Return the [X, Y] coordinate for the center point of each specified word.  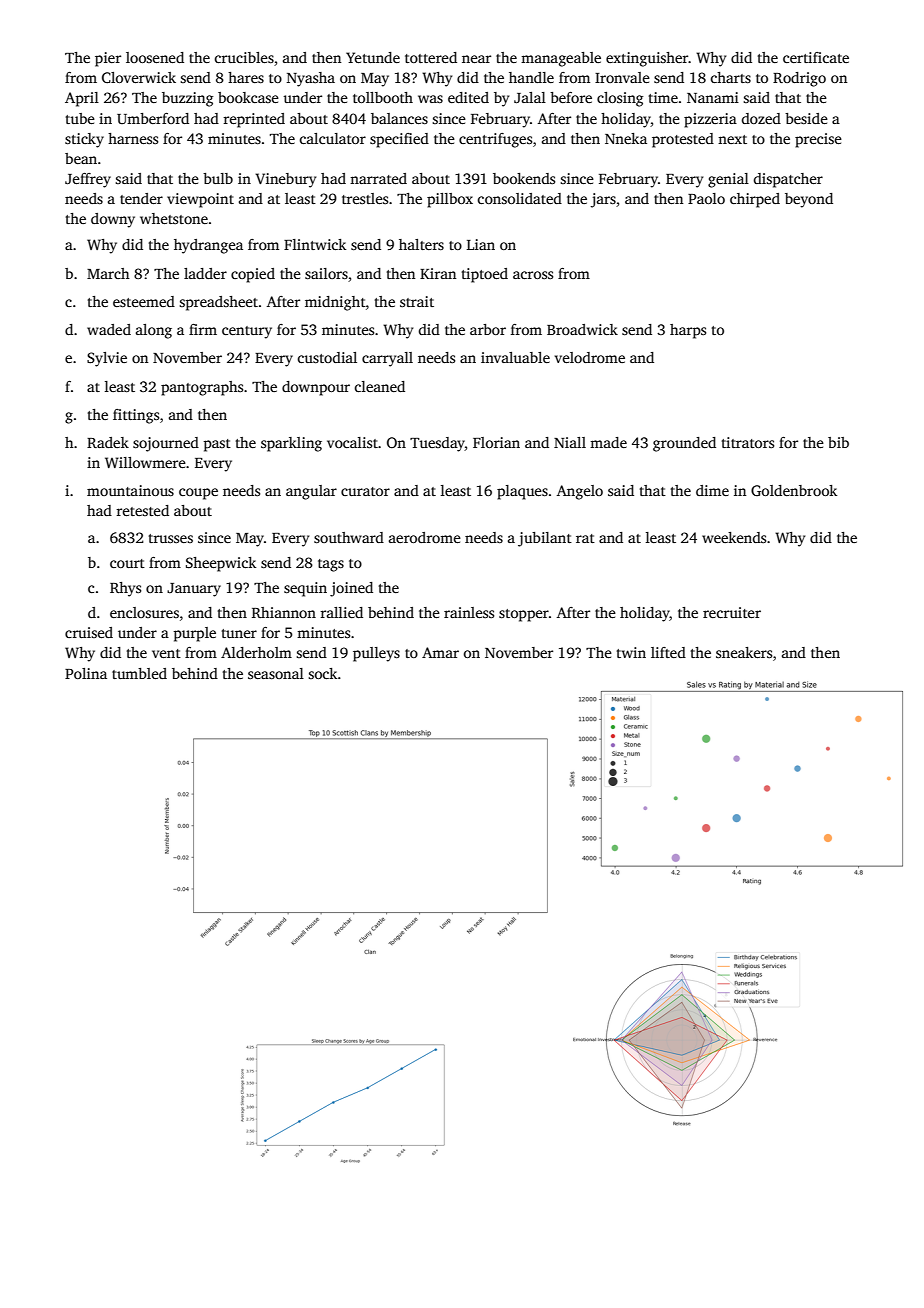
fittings [136, 416]
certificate [816, 57]
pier [108, 59]
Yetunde [373, 57]
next [732, 139]
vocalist [352, 442]
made [608, 442]
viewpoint [200, 200]
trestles [365, 198]
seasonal [276, 673]
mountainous [130, 490]
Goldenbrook [794, 490]
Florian [496, 442]
